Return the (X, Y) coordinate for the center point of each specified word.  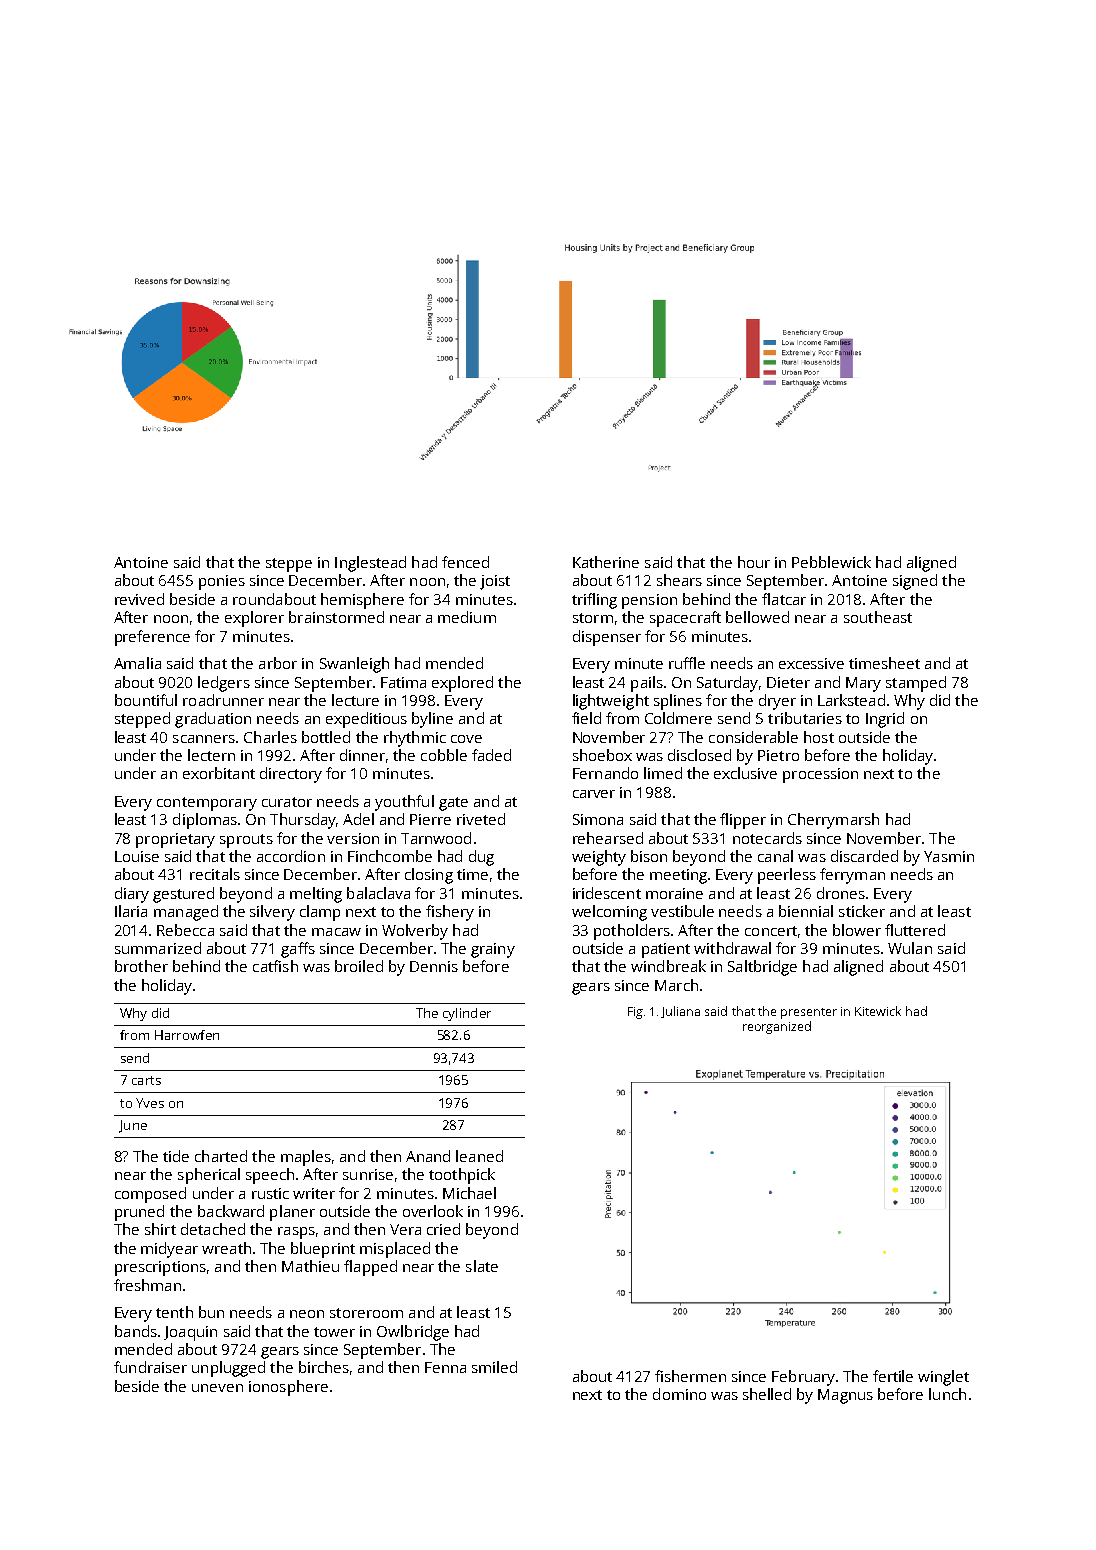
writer (314, 1193)
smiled (494, 1367)
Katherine (606, 562)
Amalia (137, 663)
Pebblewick (831, 562)
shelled (767, 1394)
